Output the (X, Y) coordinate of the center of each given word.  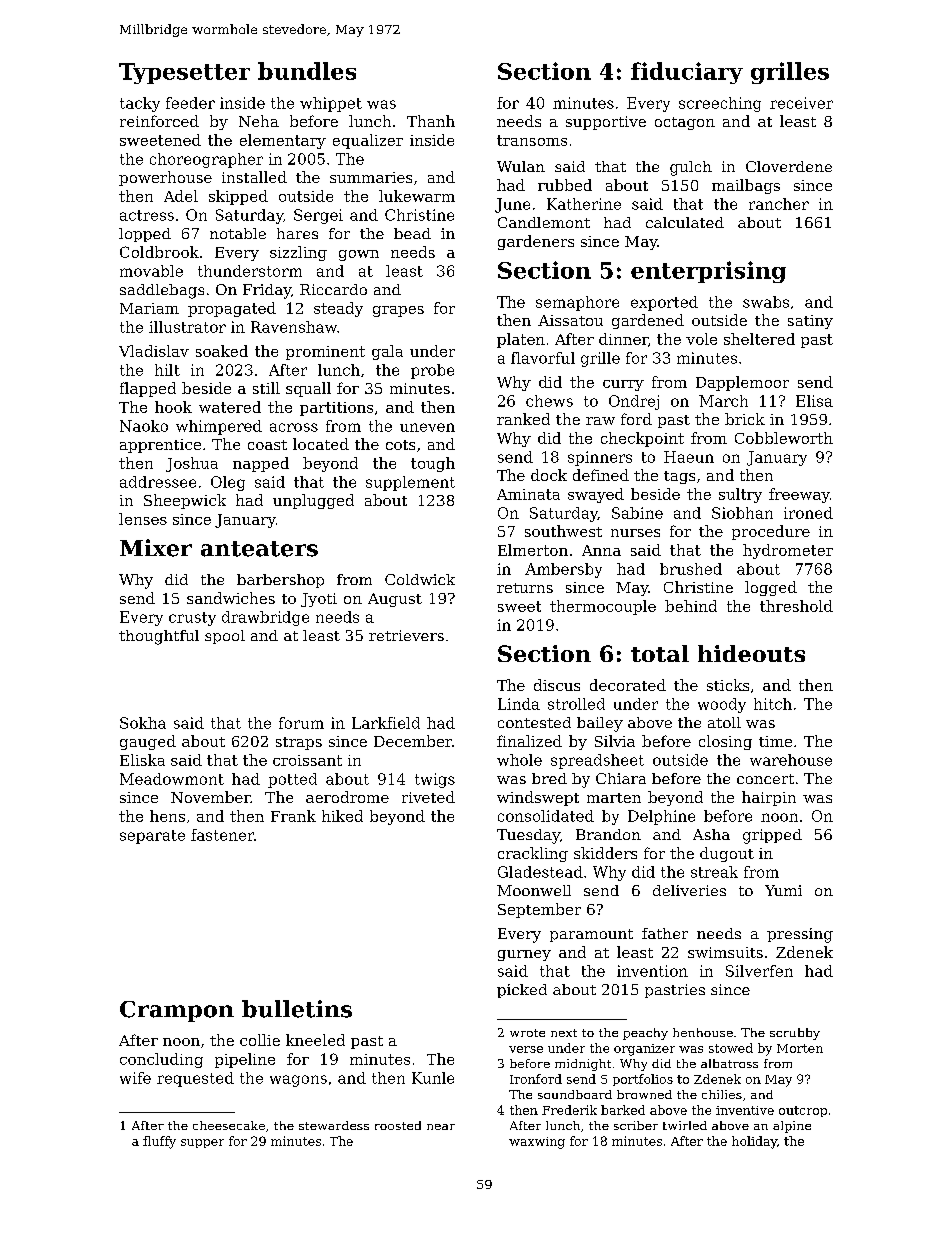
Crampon (177, 1011)
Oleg (228, 483)
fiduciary (687, 73)
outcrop (803, 1111)
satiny (810, 322)
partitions (336, 409)
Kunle (433, 1078)
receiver (801, 103)
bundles (307, 71)
